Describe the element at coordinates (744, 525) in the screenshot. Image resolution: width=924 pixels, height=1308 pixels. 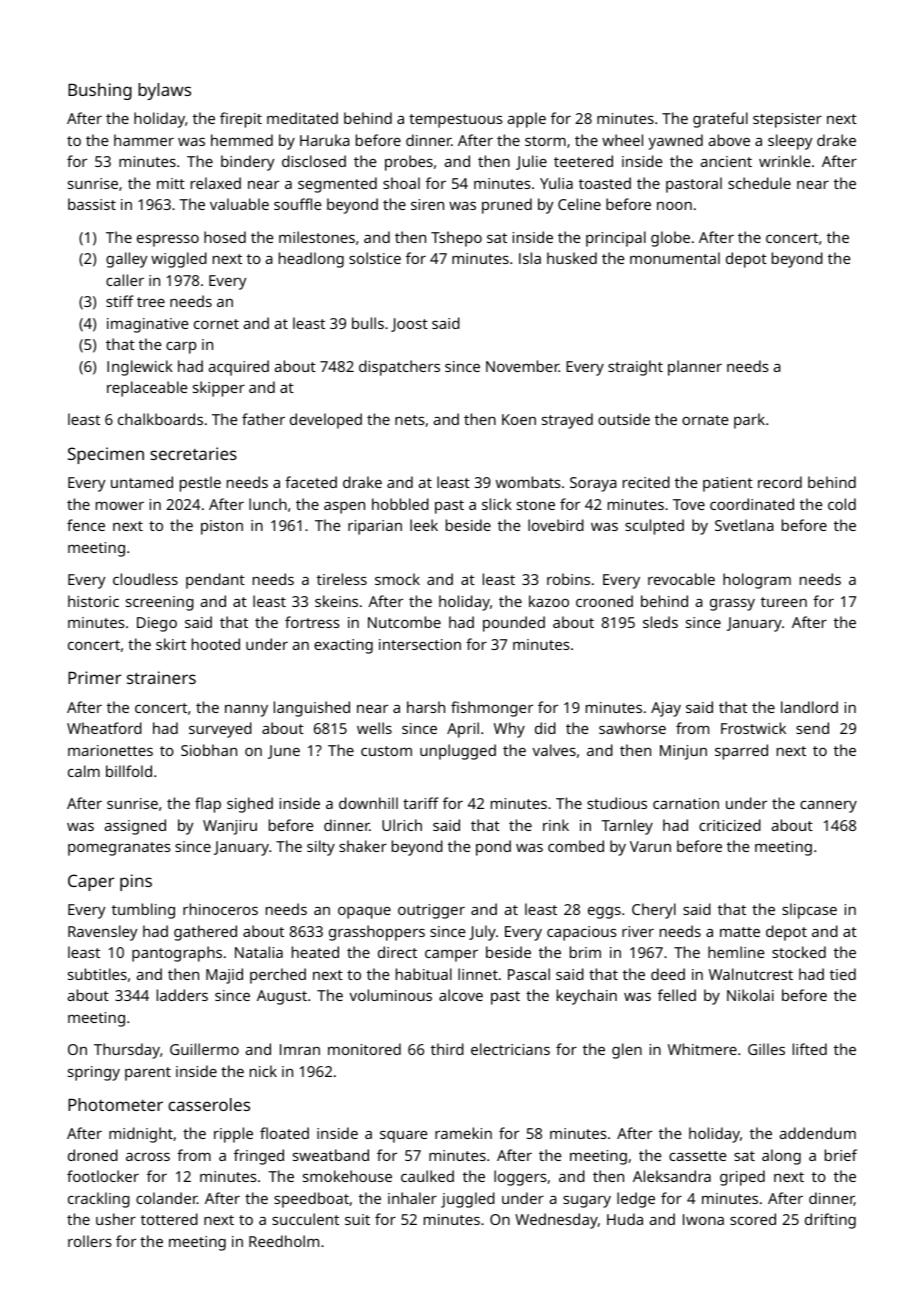
I see `Svetlana` at that location.
